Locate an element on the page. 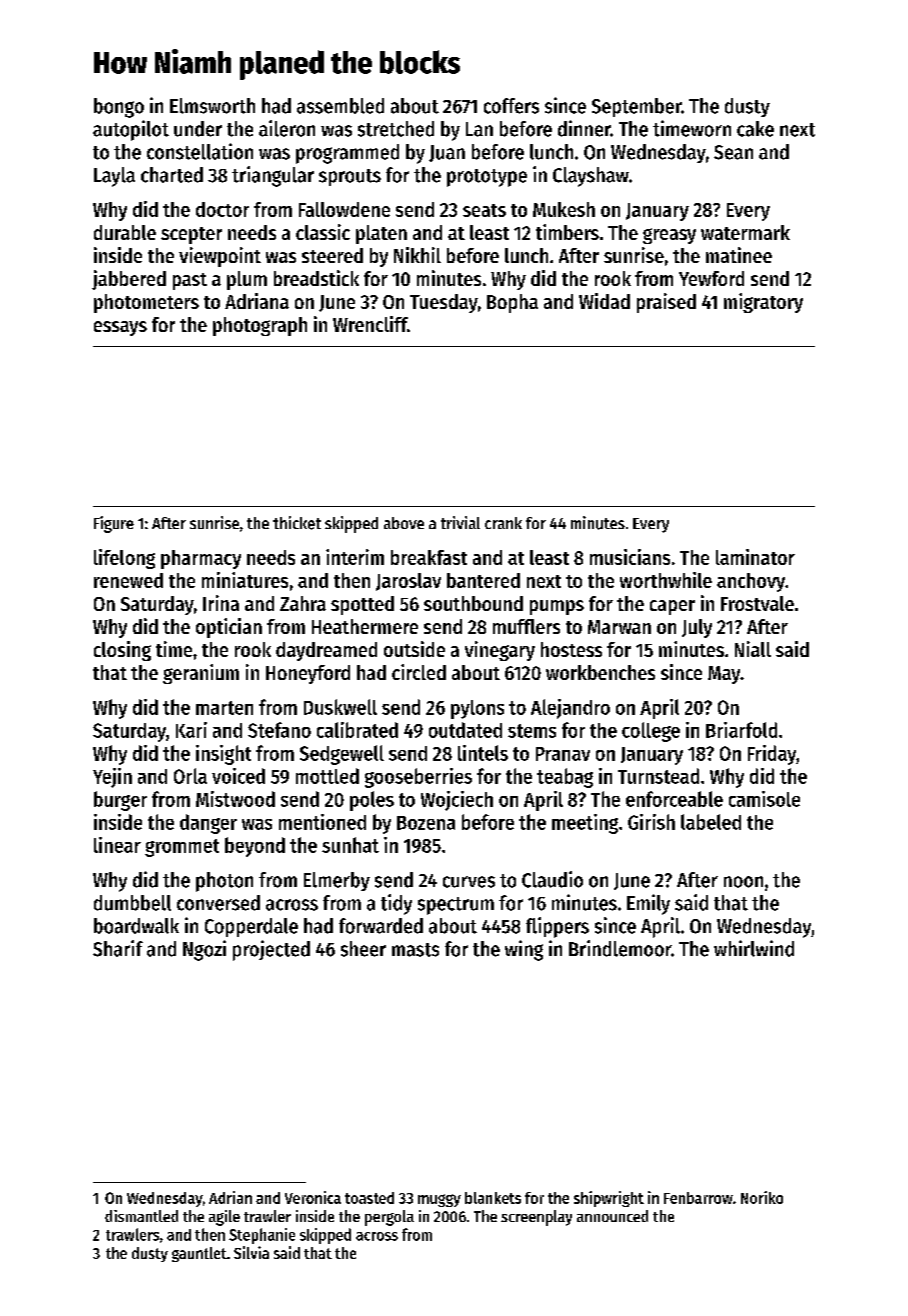 This image has height=1316, width=908. wing is located at coordinates (524, 950).
